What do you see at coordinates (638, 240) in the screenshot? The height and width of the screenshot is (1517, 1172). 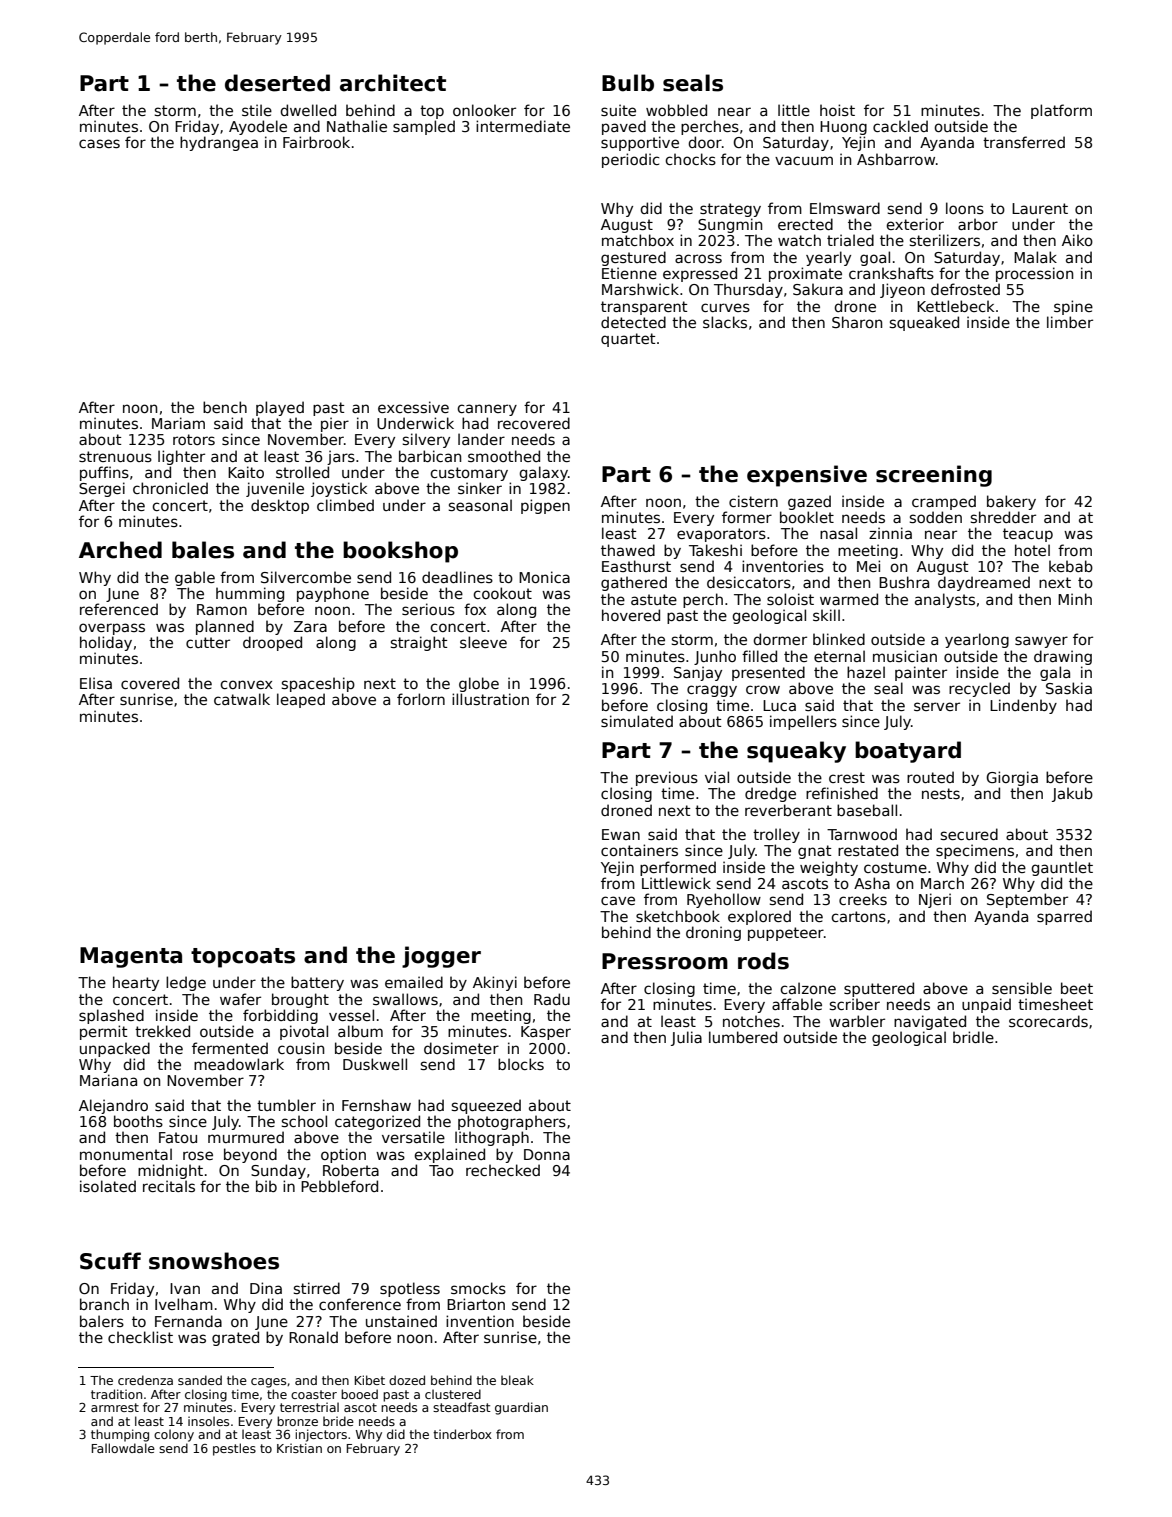 I see `matchbox` at bounding box center [638, 240].
